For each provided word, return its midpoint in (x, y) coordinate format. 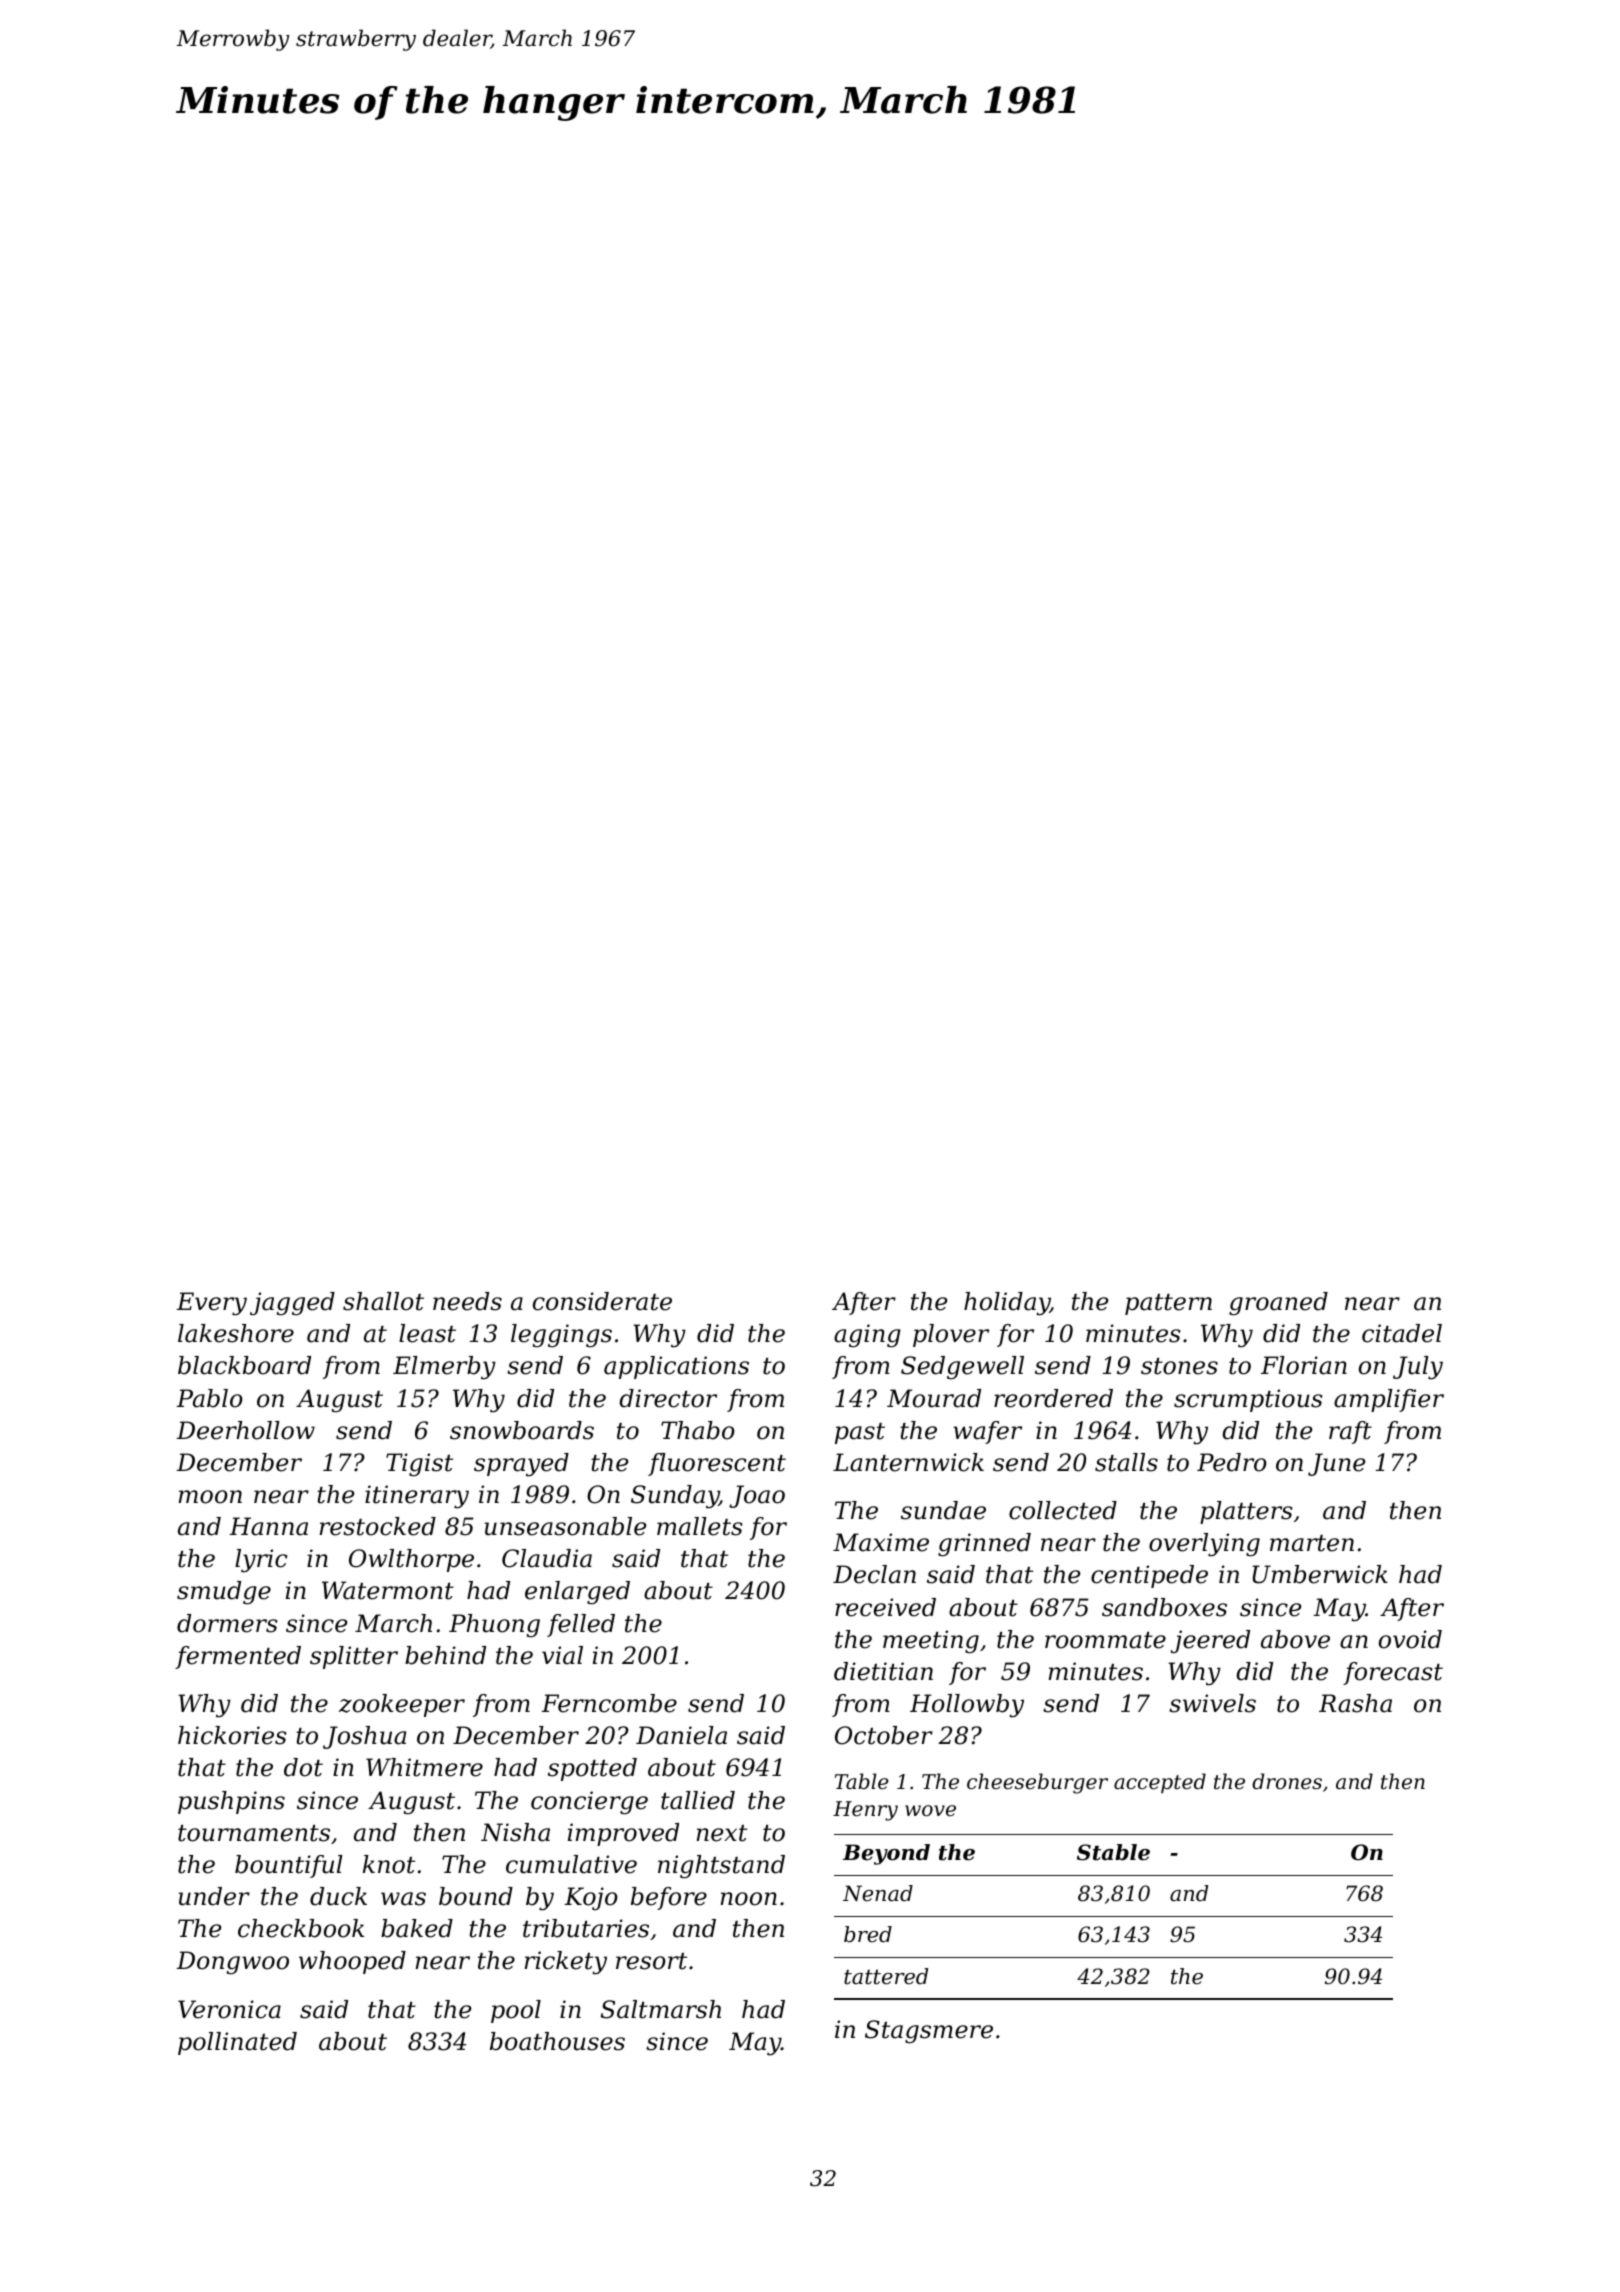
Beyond (886, 1854)
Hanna (268, 1526)
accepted (1160, 1783)
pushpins (231, 1802)
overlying (1204, 1545)
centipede (1149, 1576)
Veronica (229, 2009)
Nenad (878, 1893)
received (885, 1607)
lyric (261, 1561)
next (722, 1833)
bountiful (289, 1866)
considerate (602, 1301)
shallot (383, 1301)
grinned (984, 1545)
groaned (1278, 1304)
